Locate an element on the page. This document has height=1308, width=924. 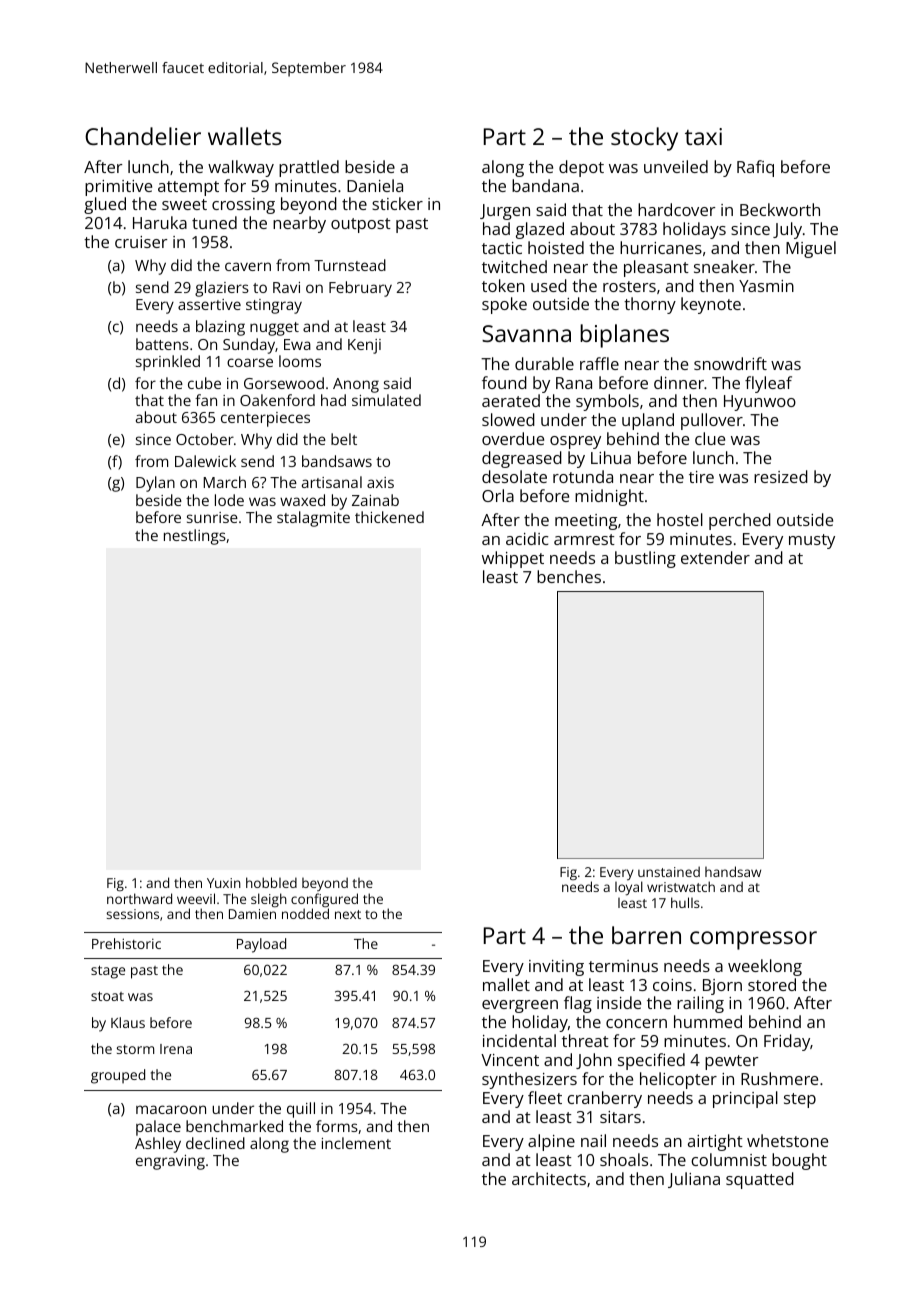
Chandelier is located at coordinates (143, 136).
